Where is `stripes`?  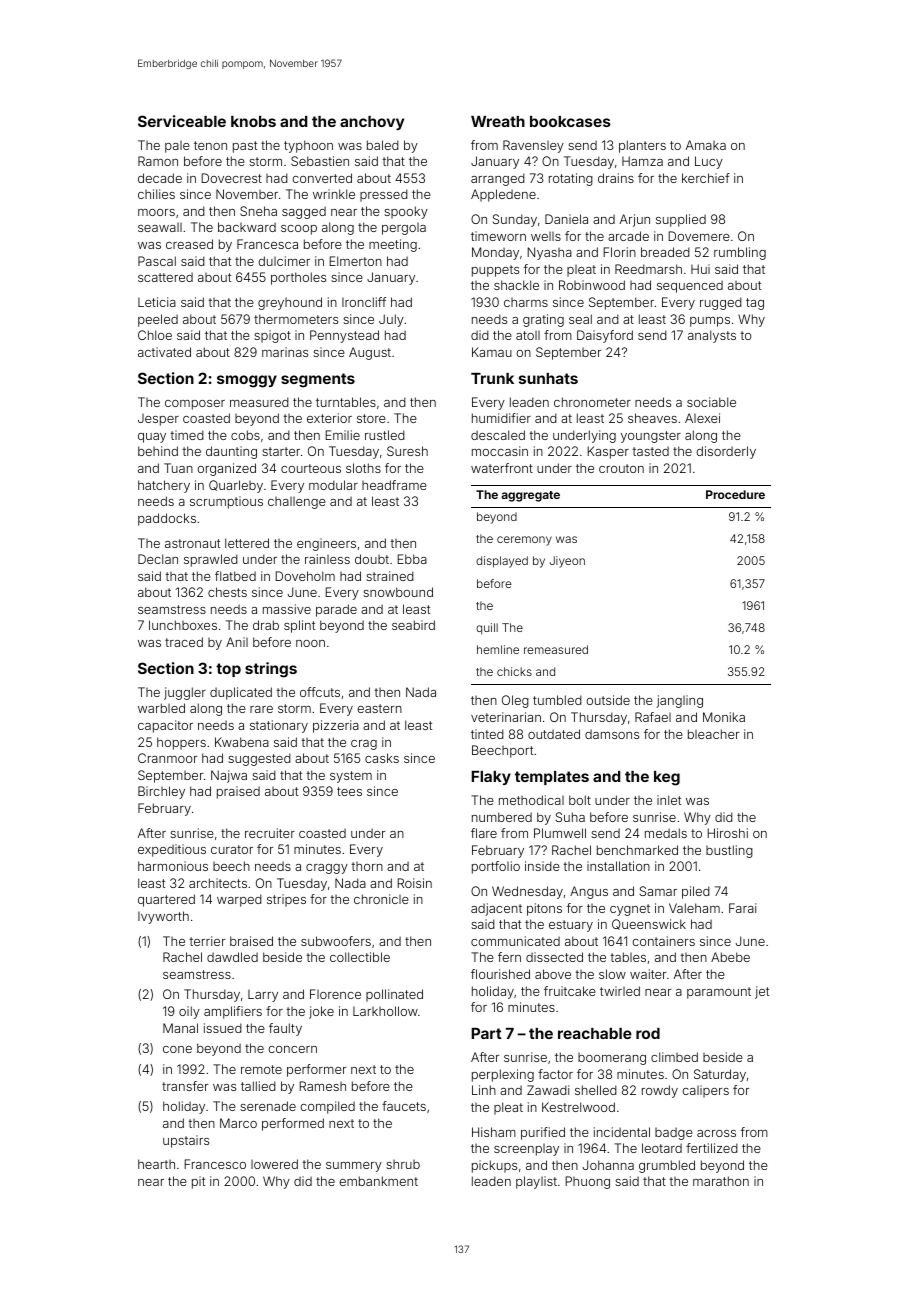 stripes is located at coordinates (286, 900).
